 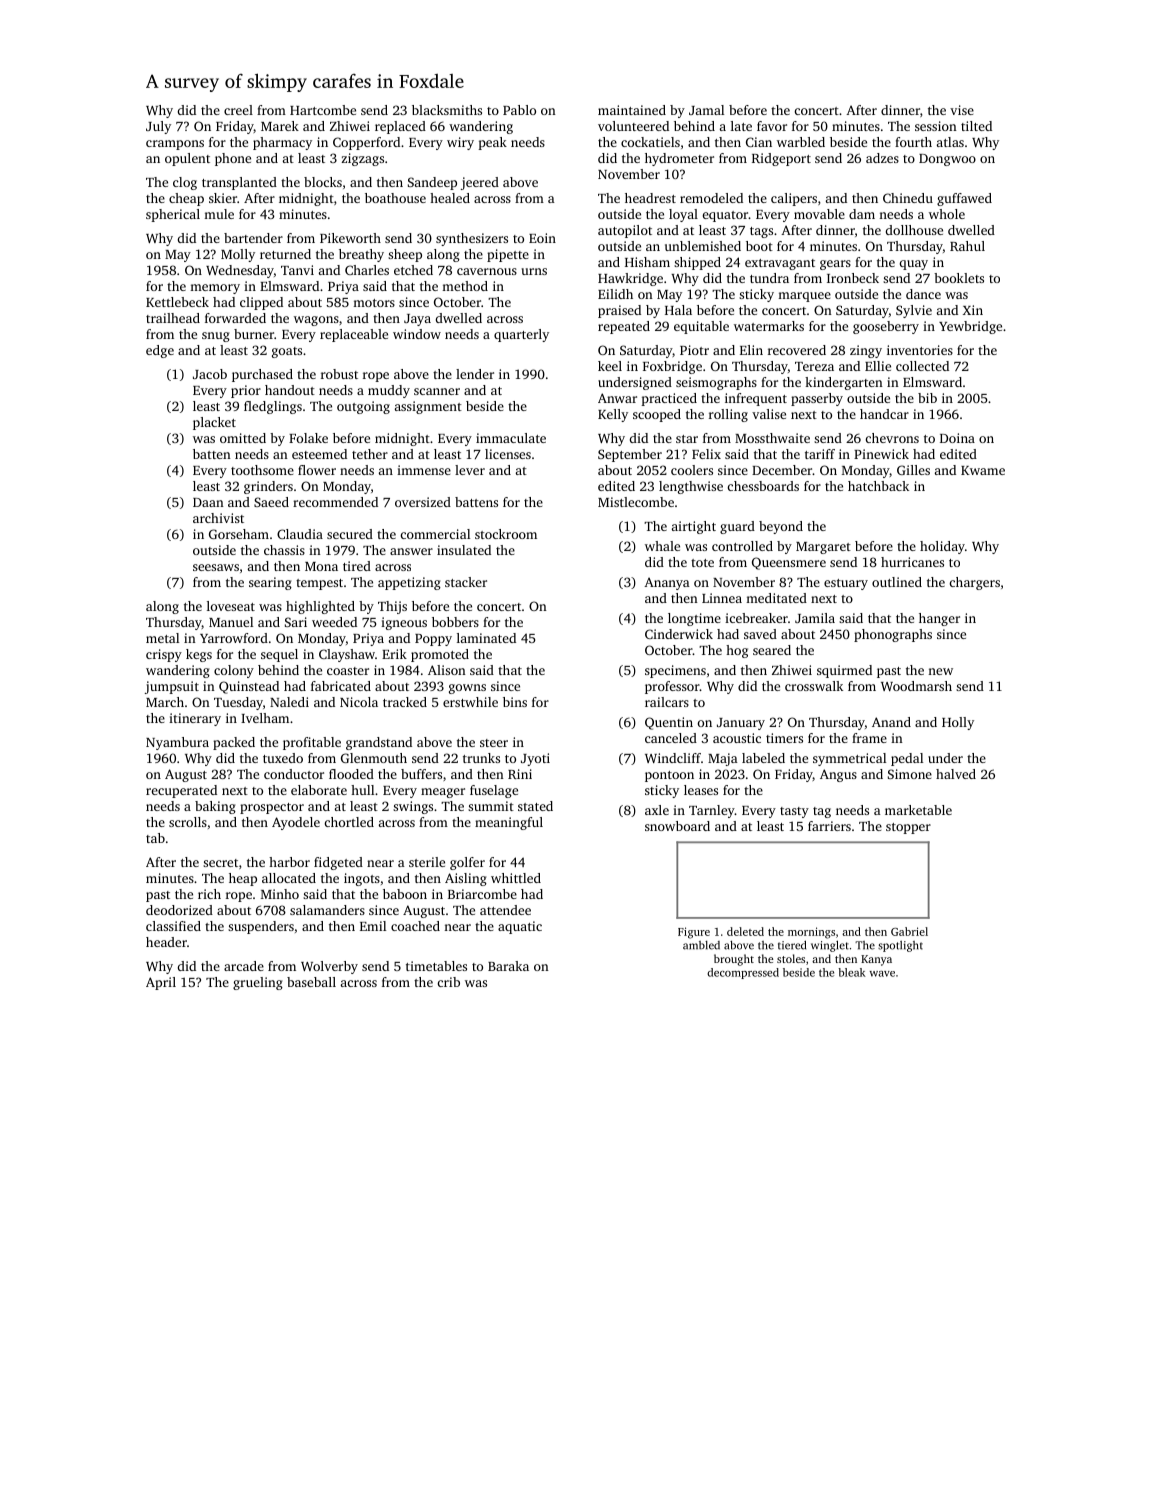 What do you see at coordinates (233, 159) in the image?
I see `phone` at bounding box center [233, 159].
